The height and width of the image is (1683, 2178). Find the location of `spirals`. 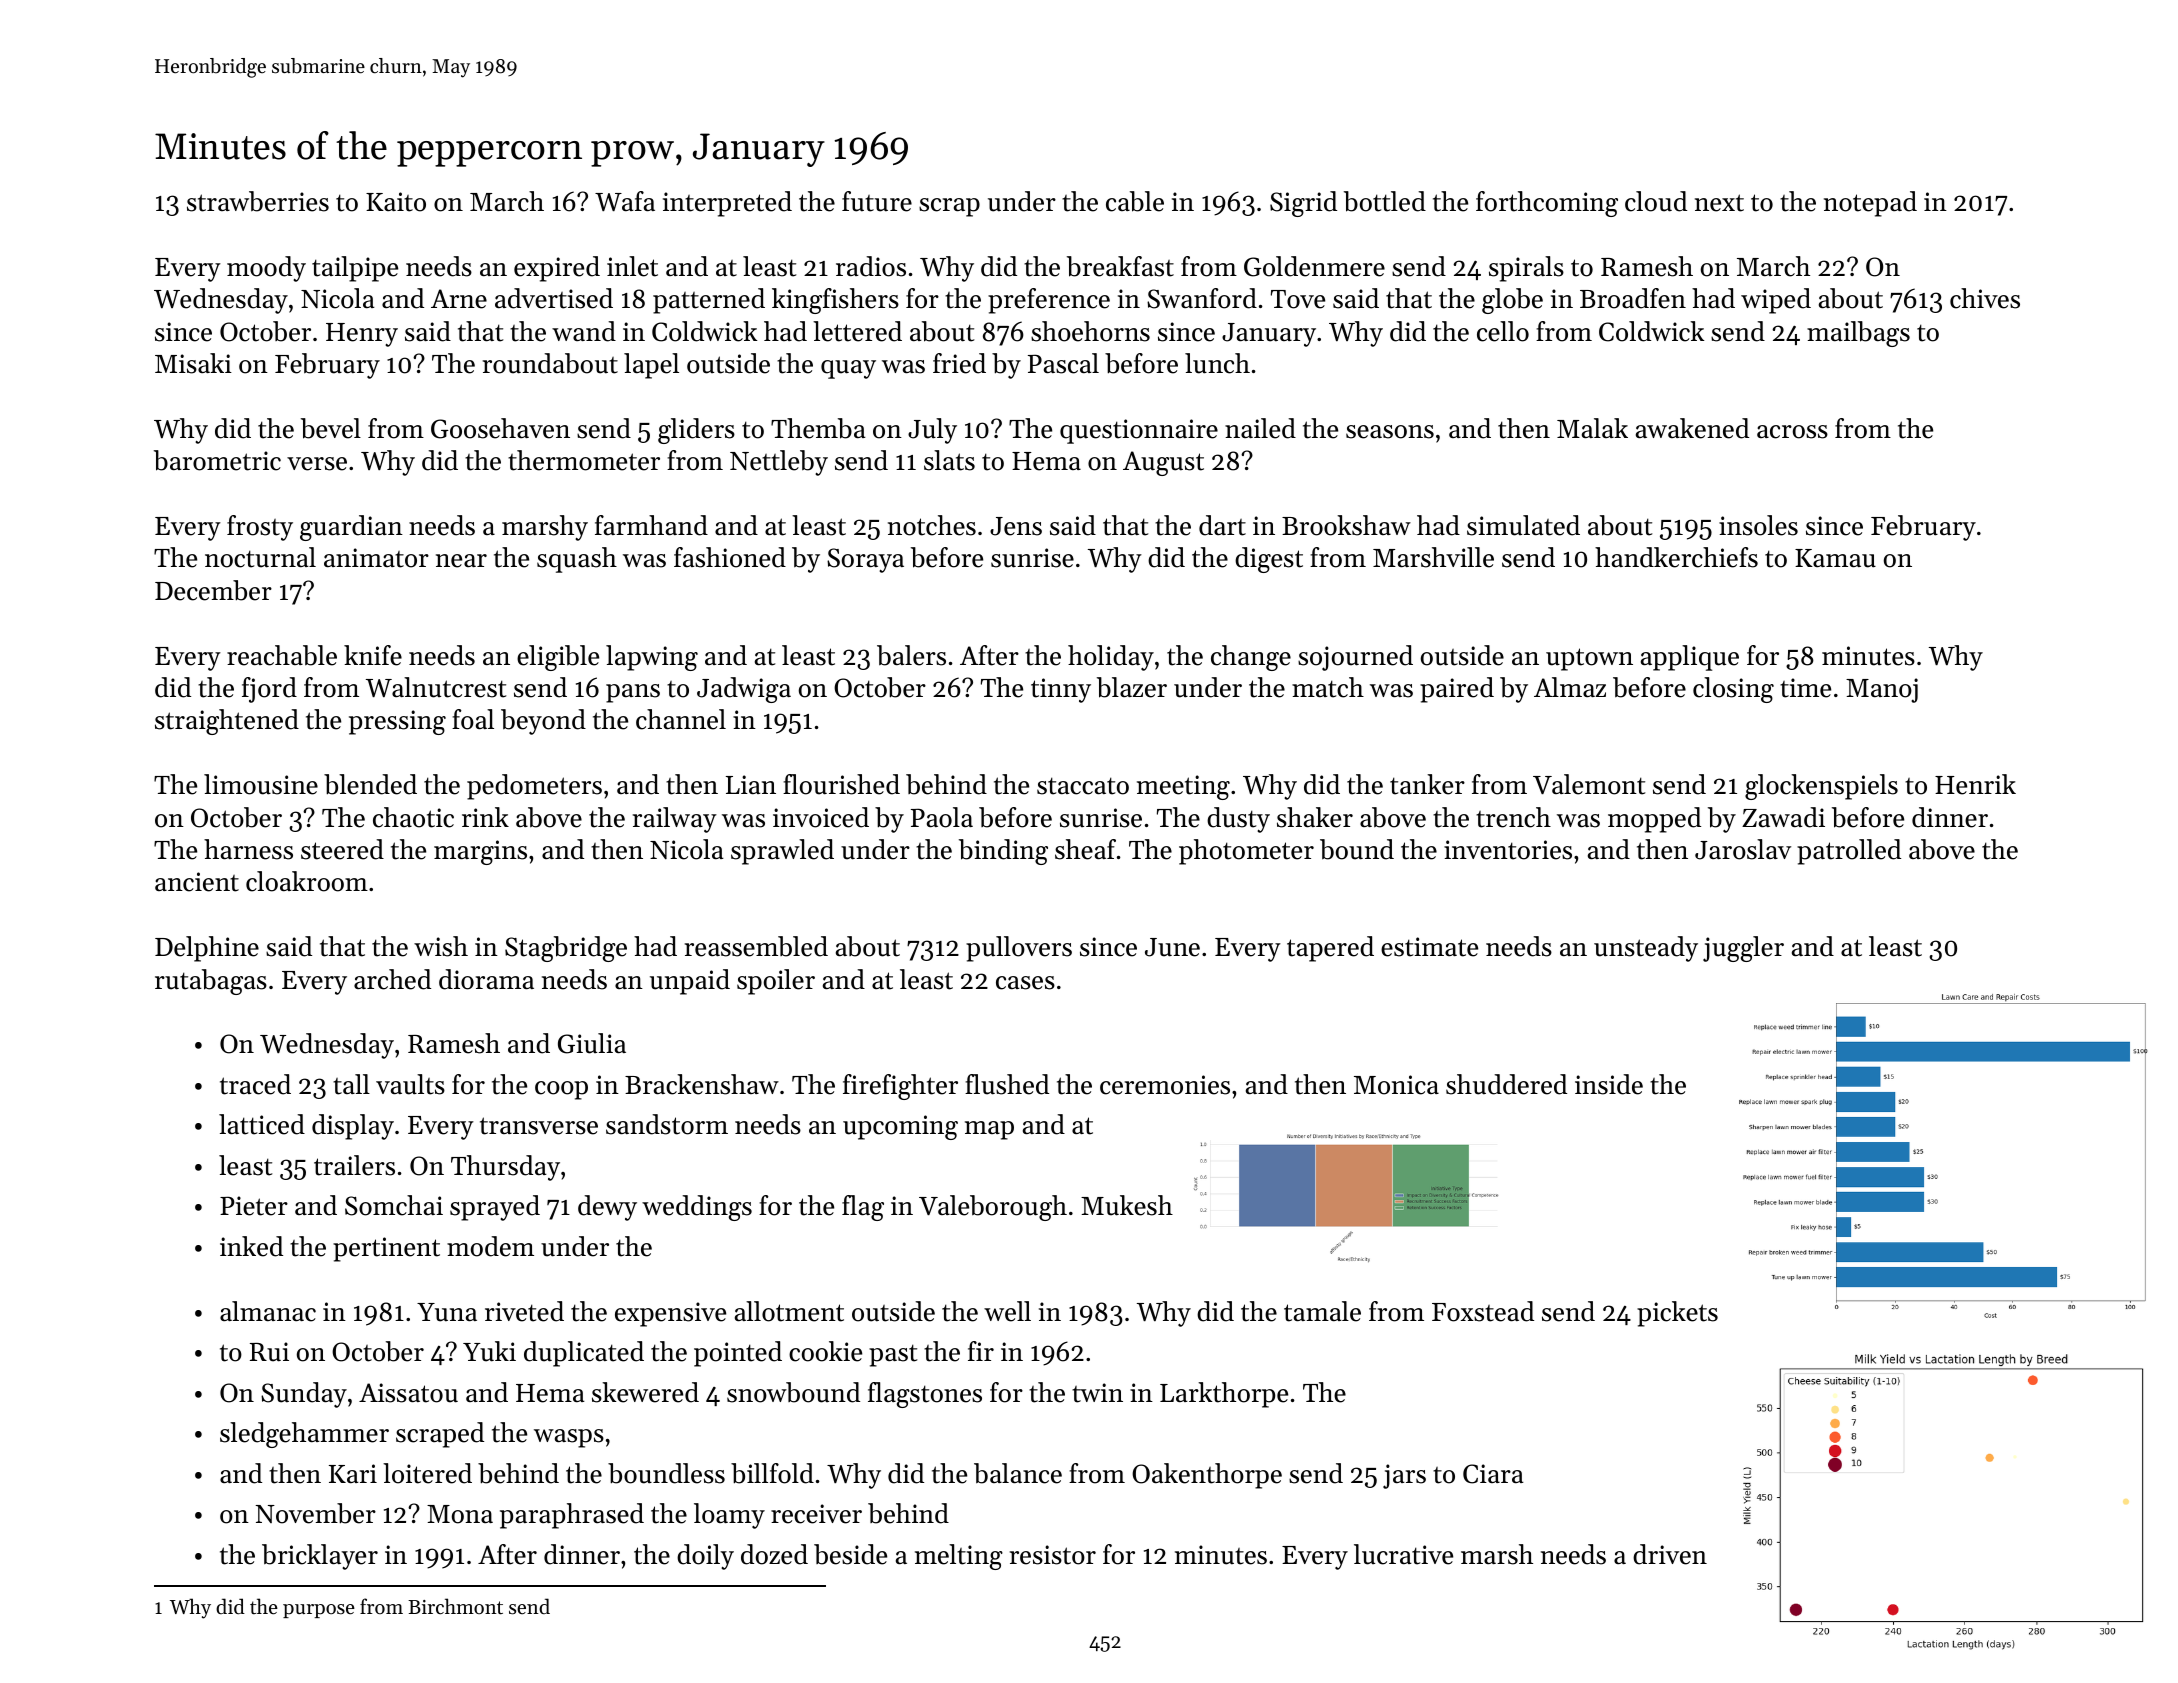

spirals is located at coordinates (1526, 269).
